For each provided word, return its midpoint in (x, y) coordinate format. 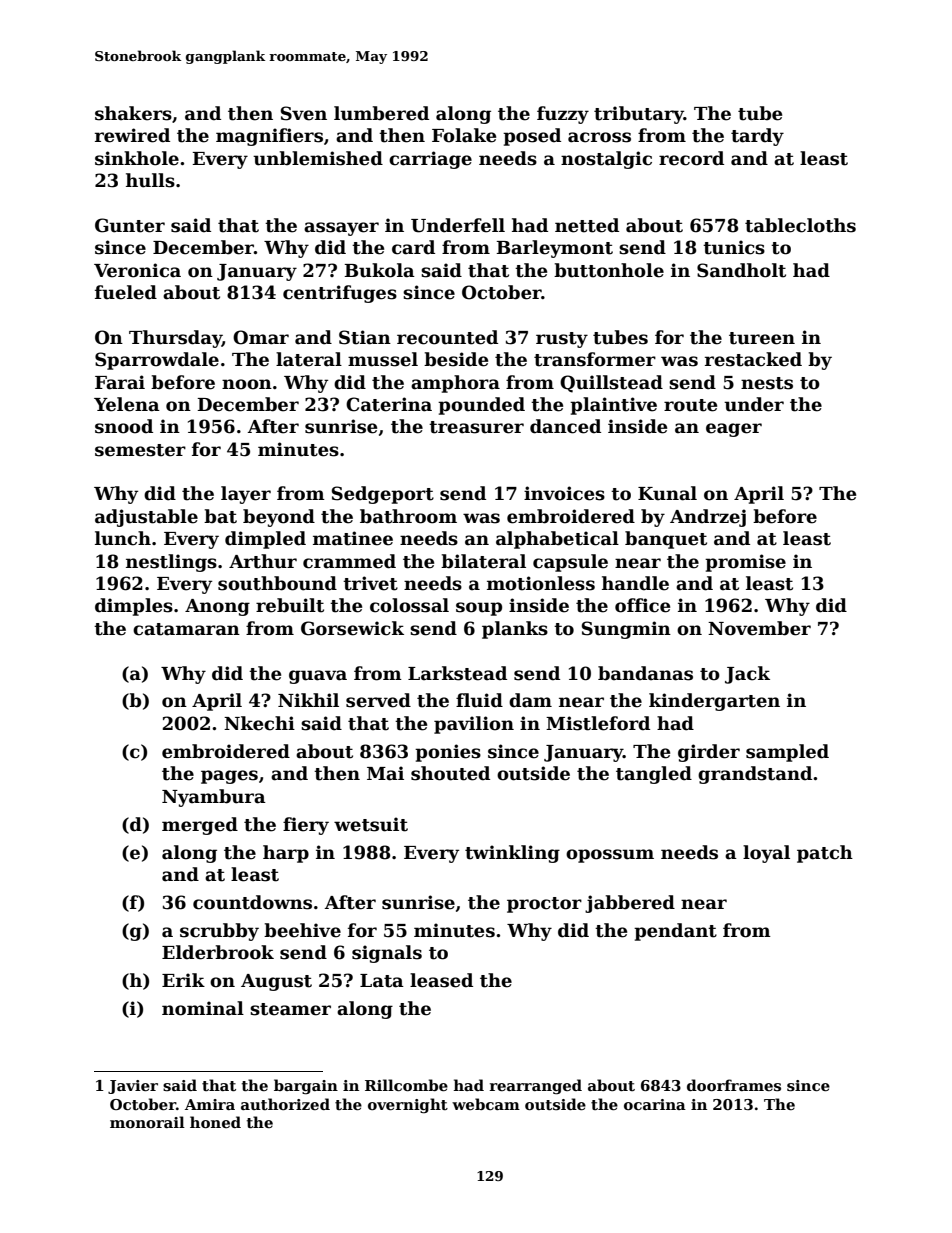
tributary (639, 115)
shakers (133, 113)
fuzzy (563, 115)
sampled (787, 753)
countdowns (252, 902)
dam (530, 700)
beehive (302, 930)
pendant (675, 932)
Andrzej (708, 518)
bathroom (408, 516)
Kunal (667, 493)
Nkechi (259, 723)
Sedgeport (383, 495)
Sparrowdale (157, 361)
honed (215, 1122)
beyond (279, 518)
